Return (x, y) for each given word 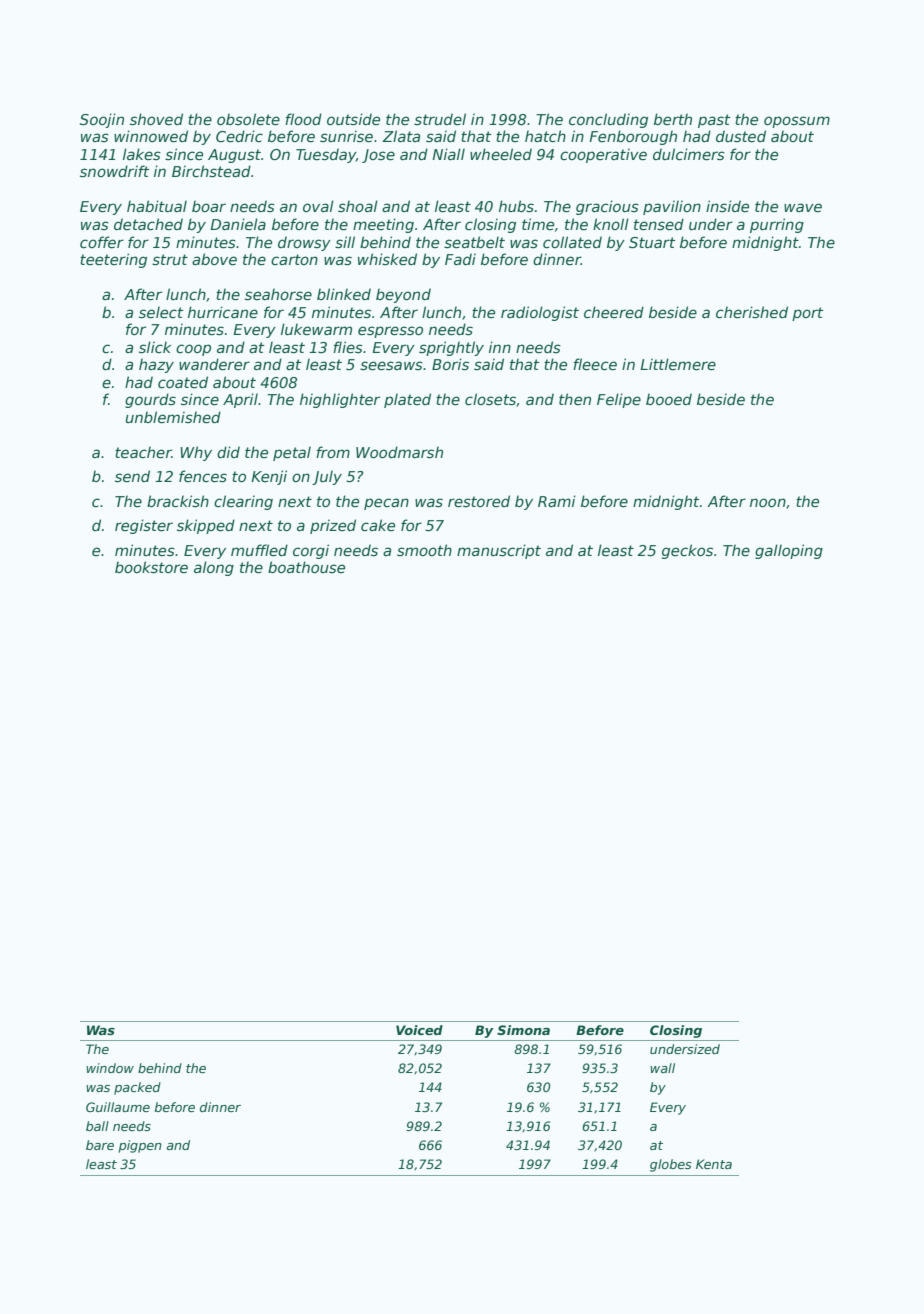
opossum (797, 122)
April (240, 400)
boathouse (306, 567)
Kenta (714, 1164)
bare (100, 1145)
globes (671, 1165)
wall (662, 1068)
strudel (440, 119)
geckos (687, 551)
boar (209, 206)
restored (479, 501)
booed (669, 399)
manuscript (499, 551)
